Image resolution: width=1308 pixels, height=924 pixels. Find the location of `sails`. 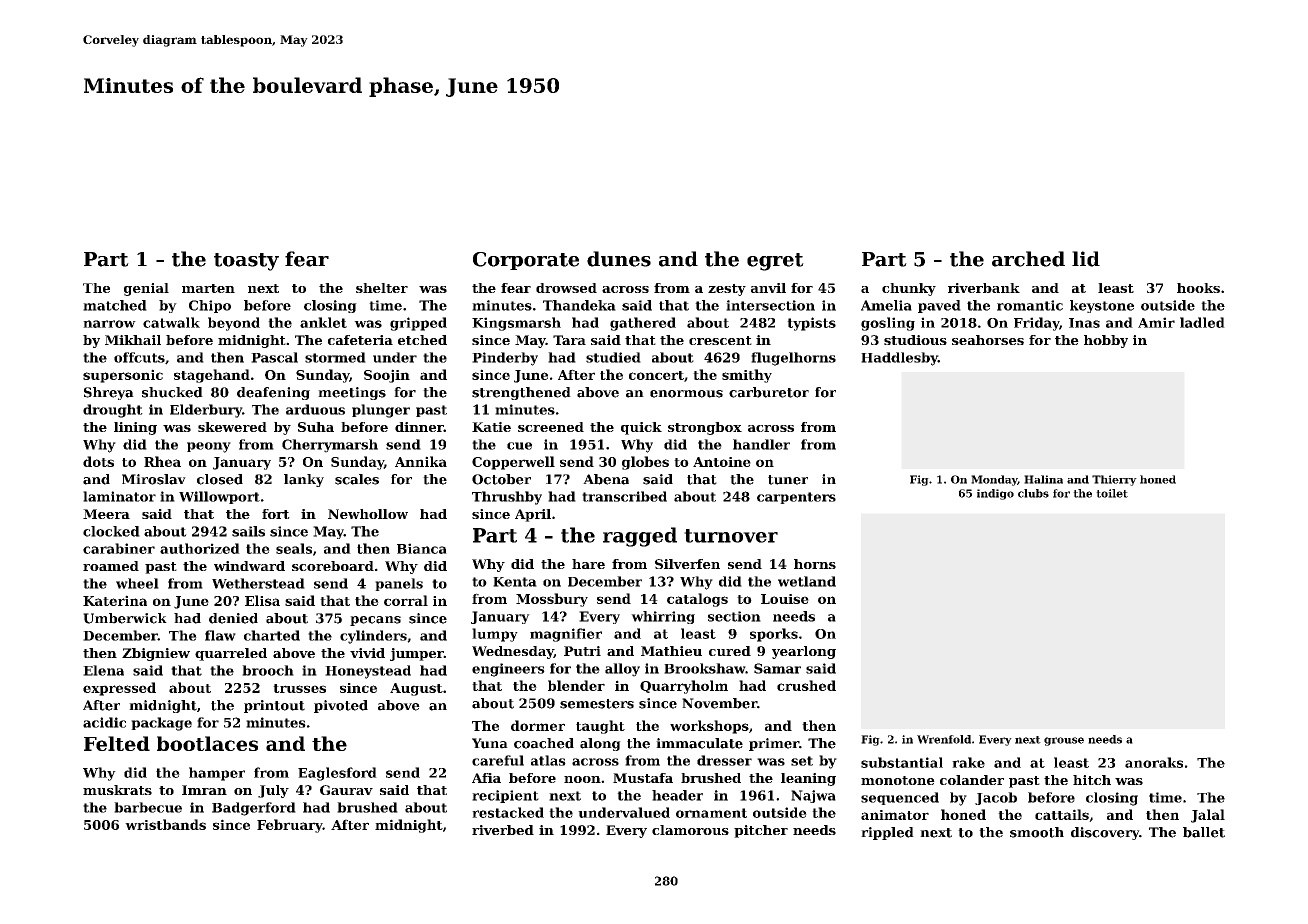

sails is located at coordinates (248, 531).
